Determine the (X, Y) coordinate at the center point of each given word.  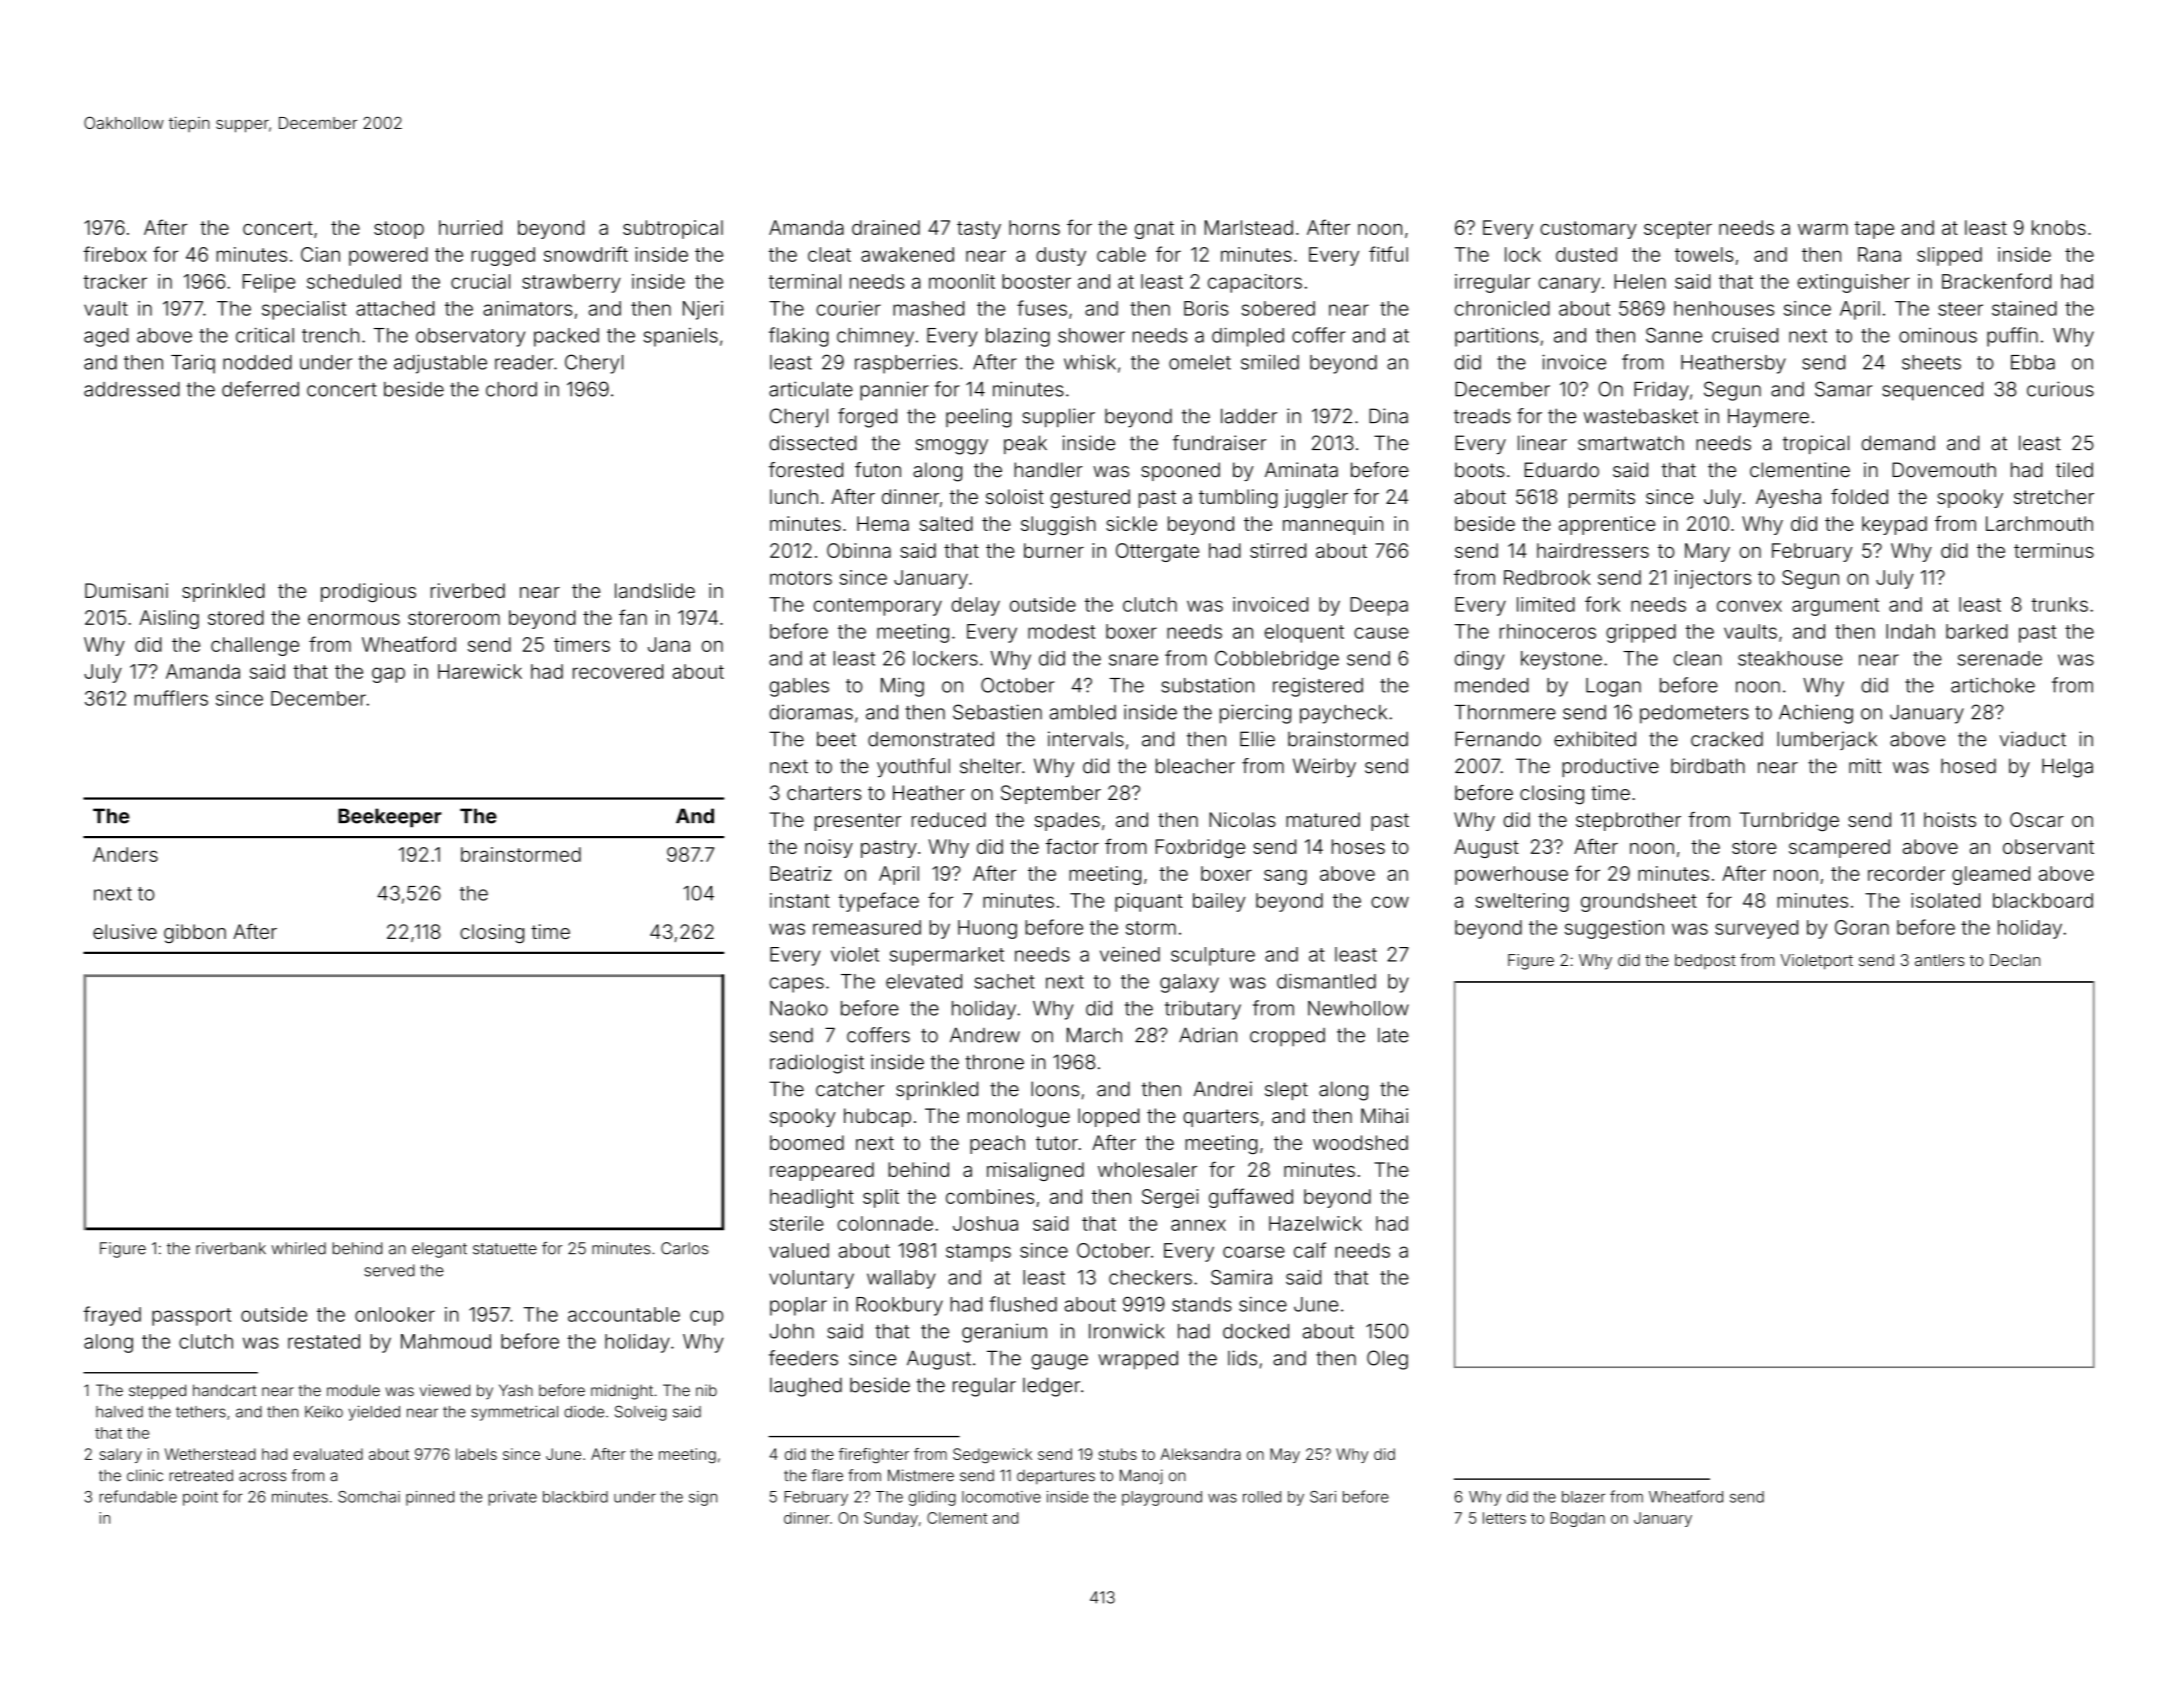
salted (946, 523)
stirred (1278, 550)
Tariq (193, 364)
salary (121, 1455)
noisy (829, 848)
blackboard (2043, 900)
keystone (1561, 660)
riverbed (468, 590)
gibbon (195, 933)
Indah (1910, 631)
